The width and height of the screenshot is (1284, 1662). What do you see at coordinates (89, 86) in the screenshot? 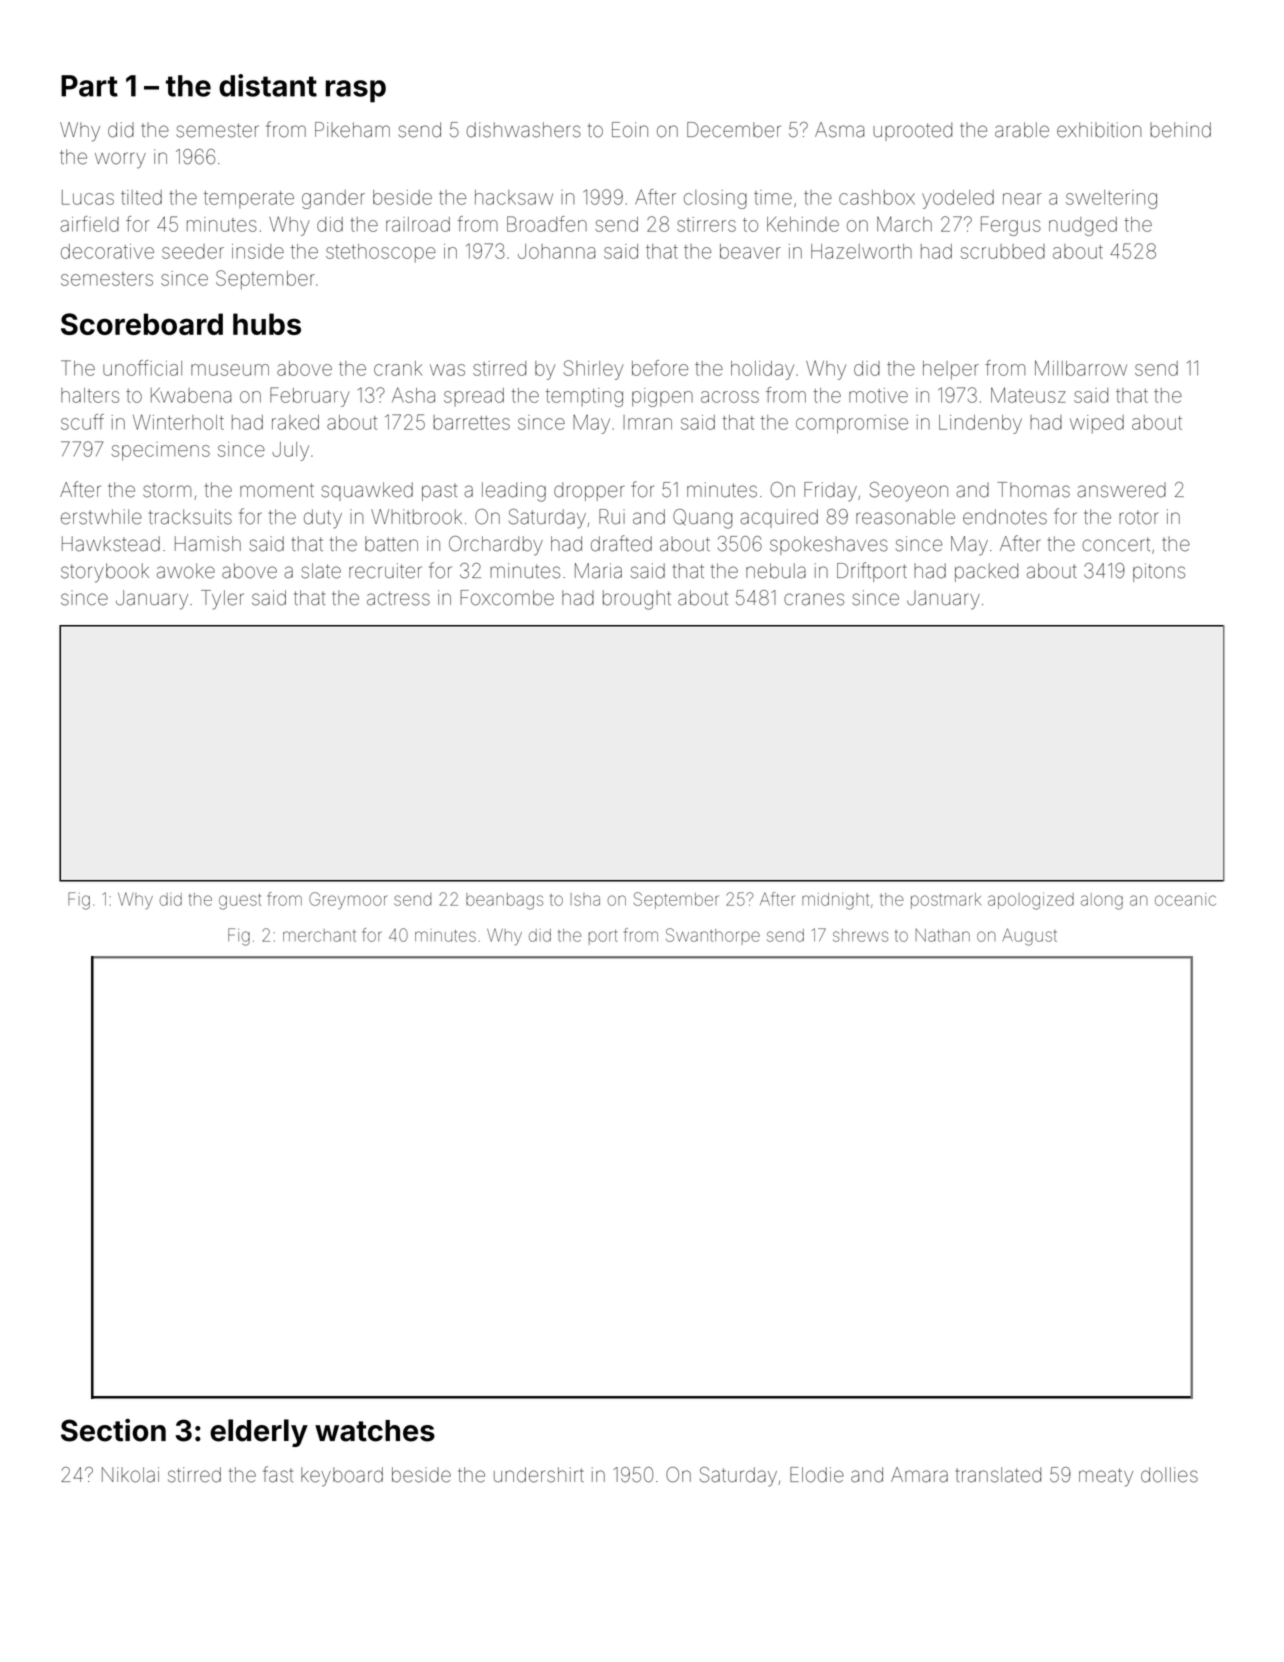
I see `Part` at bounding box center [89, 86].
